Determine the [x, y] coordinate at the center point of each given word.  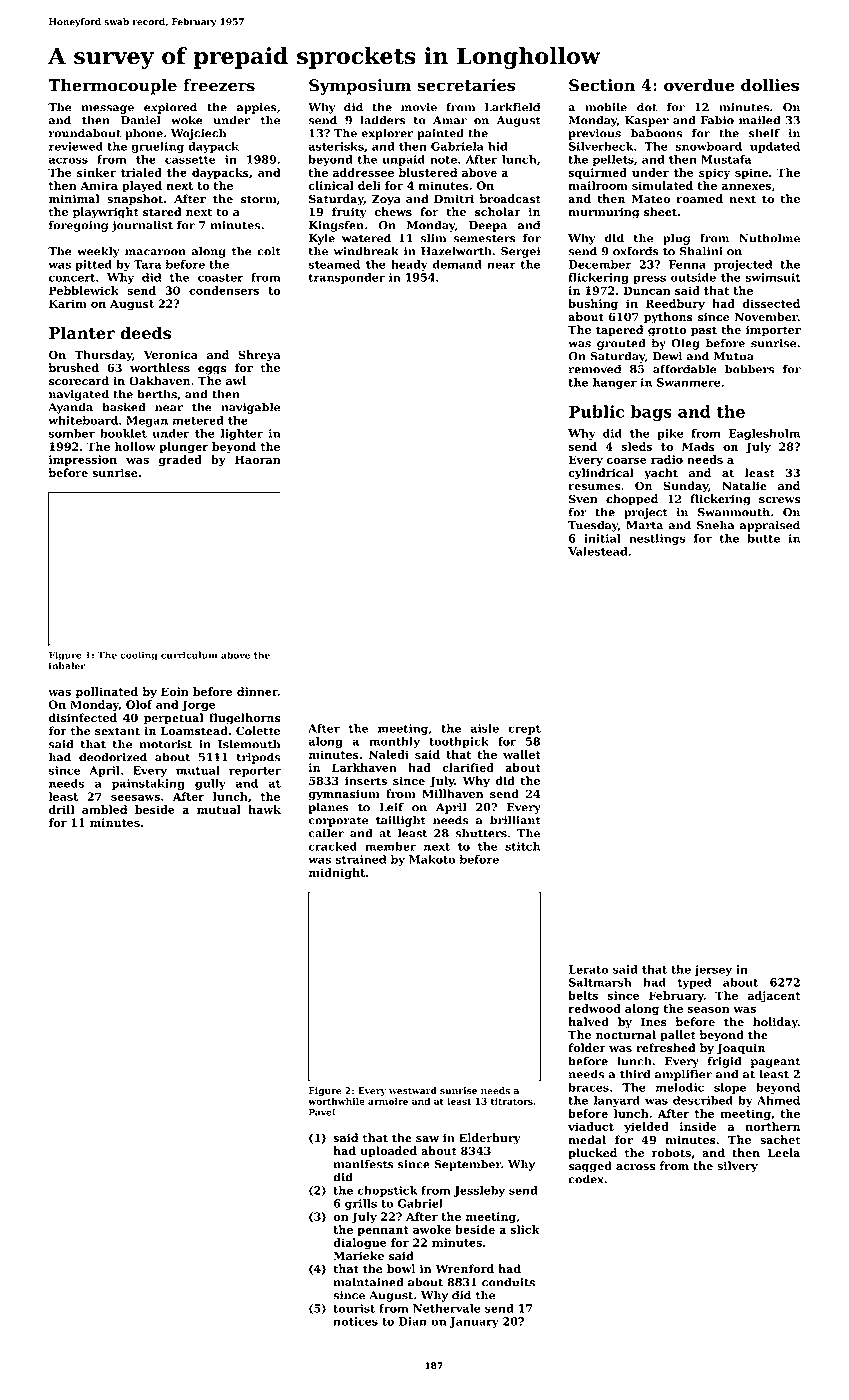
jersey [713, 970]
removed [595, 369]
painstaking [148, 784]
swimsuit [773, 277]
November [766, 317]
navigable [250, 408]
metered [198, 420]
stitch [522, 846]
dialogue [360, 1244]
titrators [512, 1101]
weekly [98, 252]
